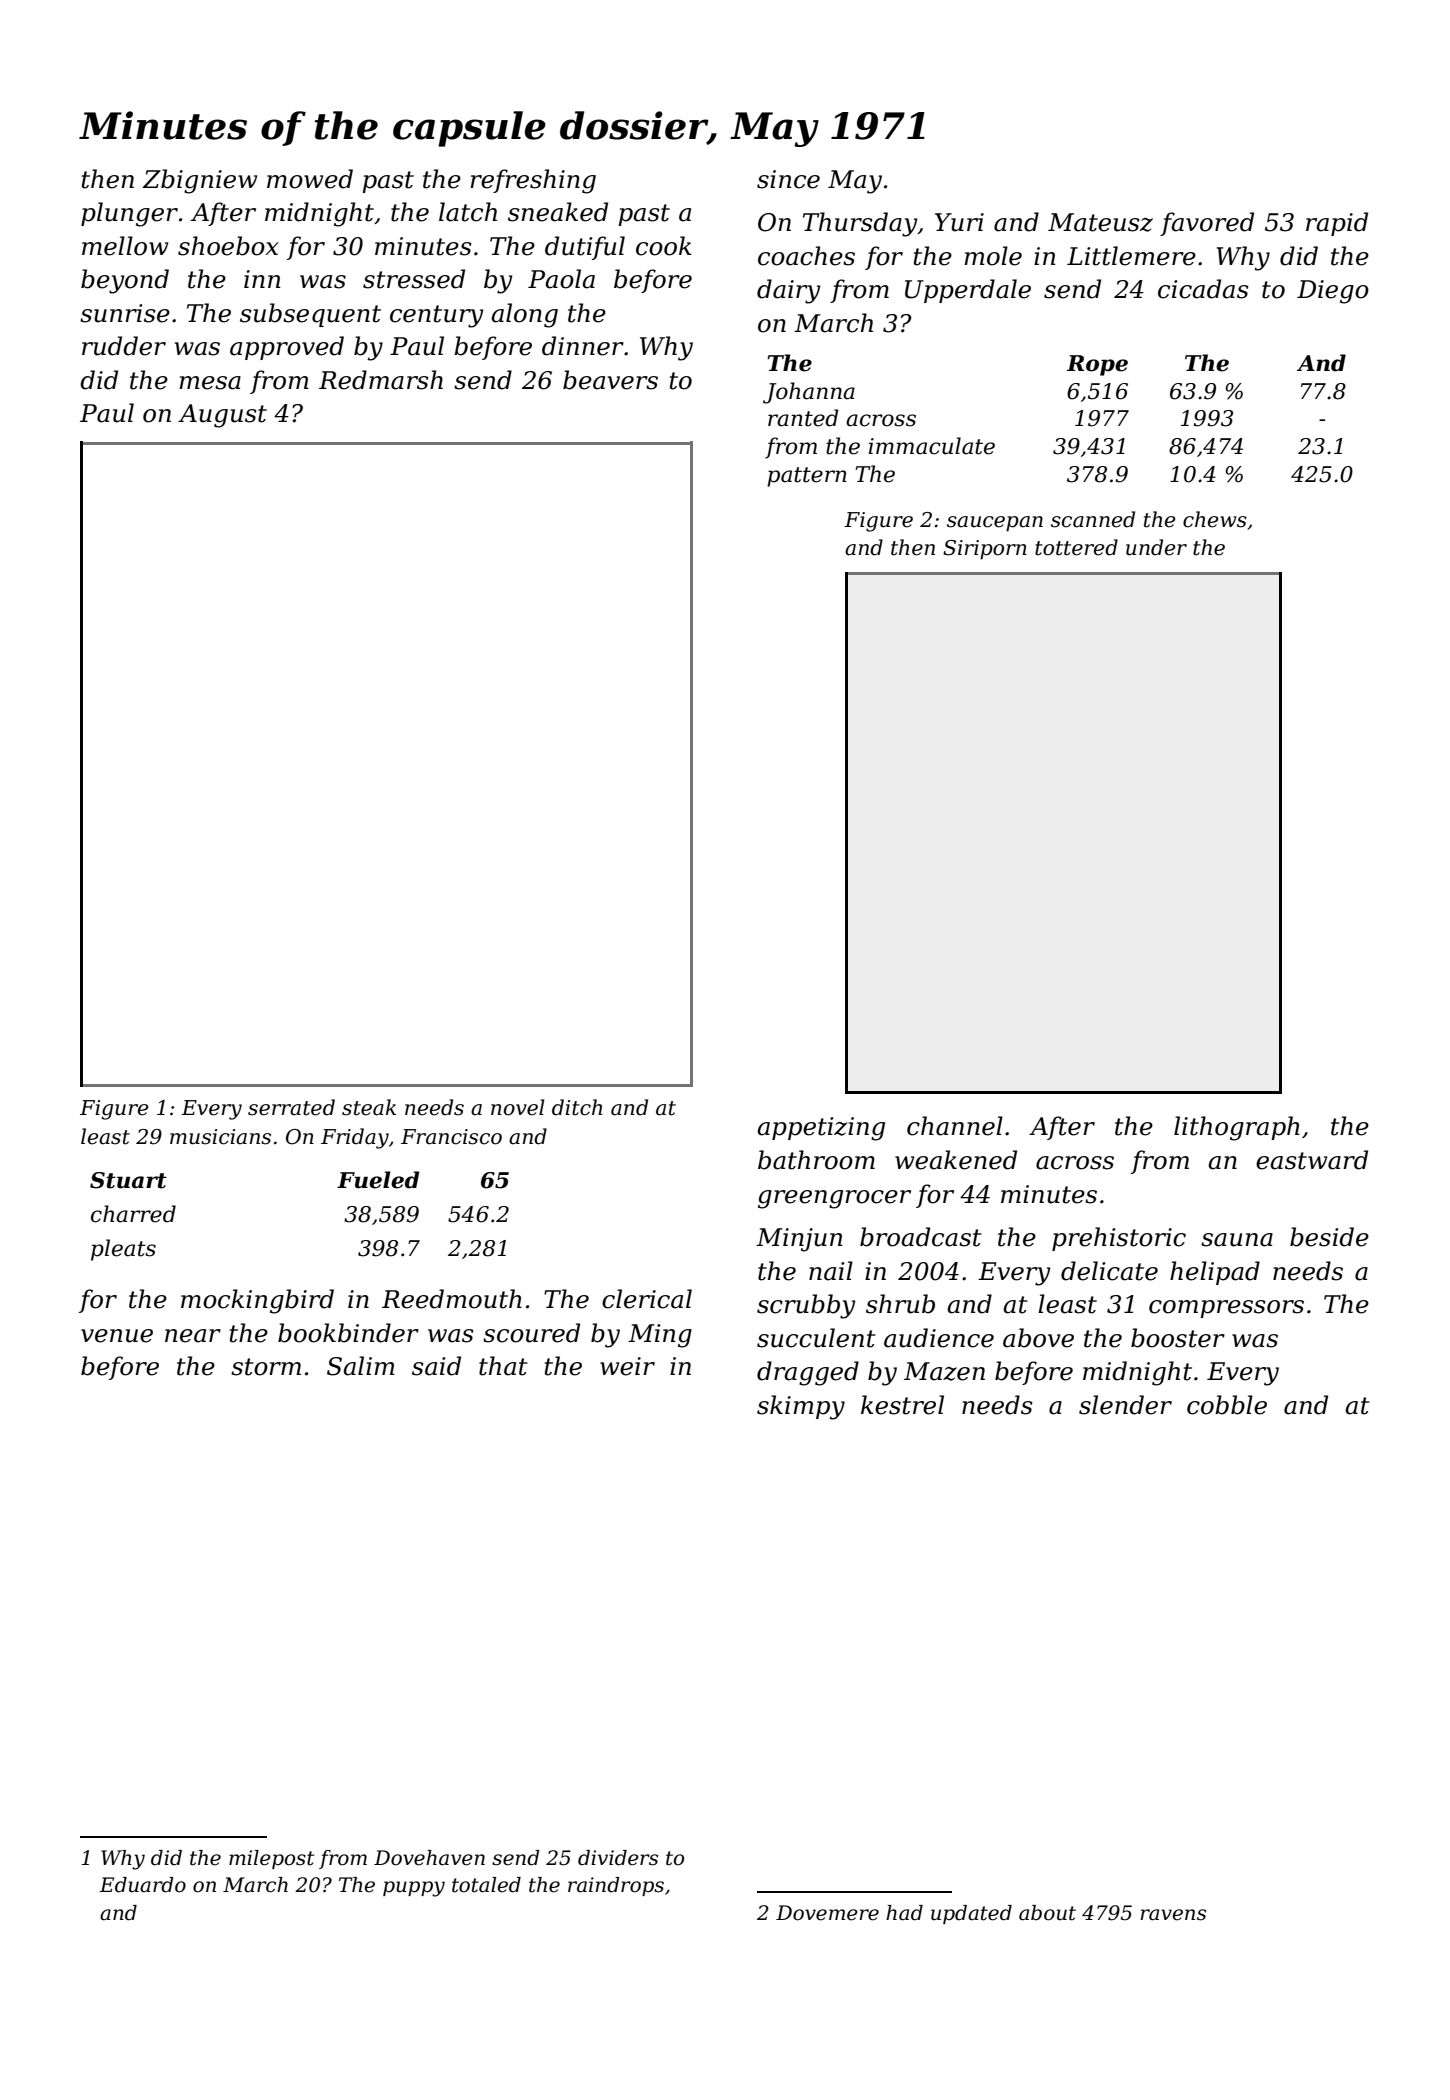 The image size is (1450, 2100). What do you see at coordinates (1237, 1128) in the image?
I see `lithograph` at bounding box center [1237, 1128].
